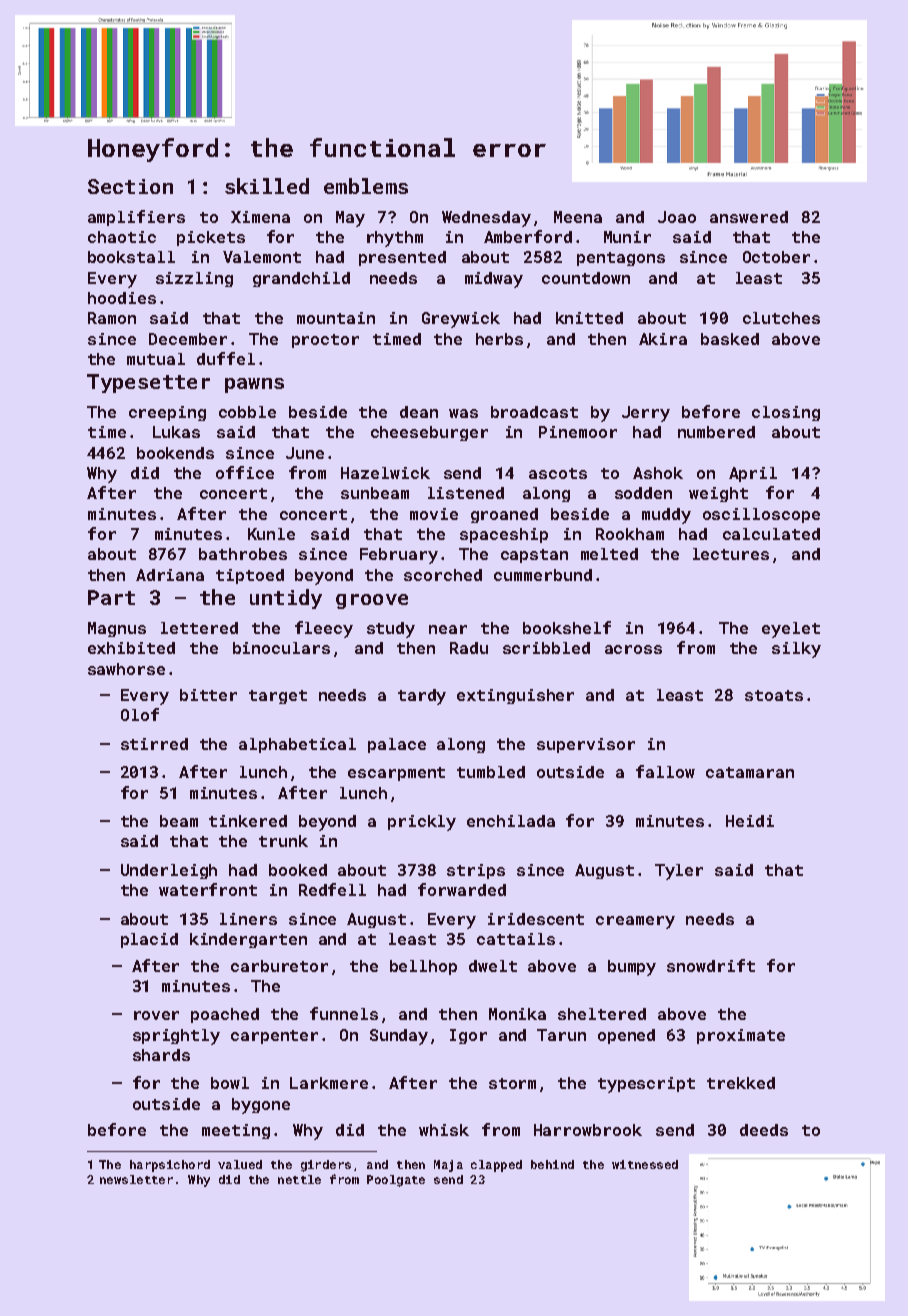 This page has height=1316, width=908. I want to click on Igor, so click(468, 1036).
